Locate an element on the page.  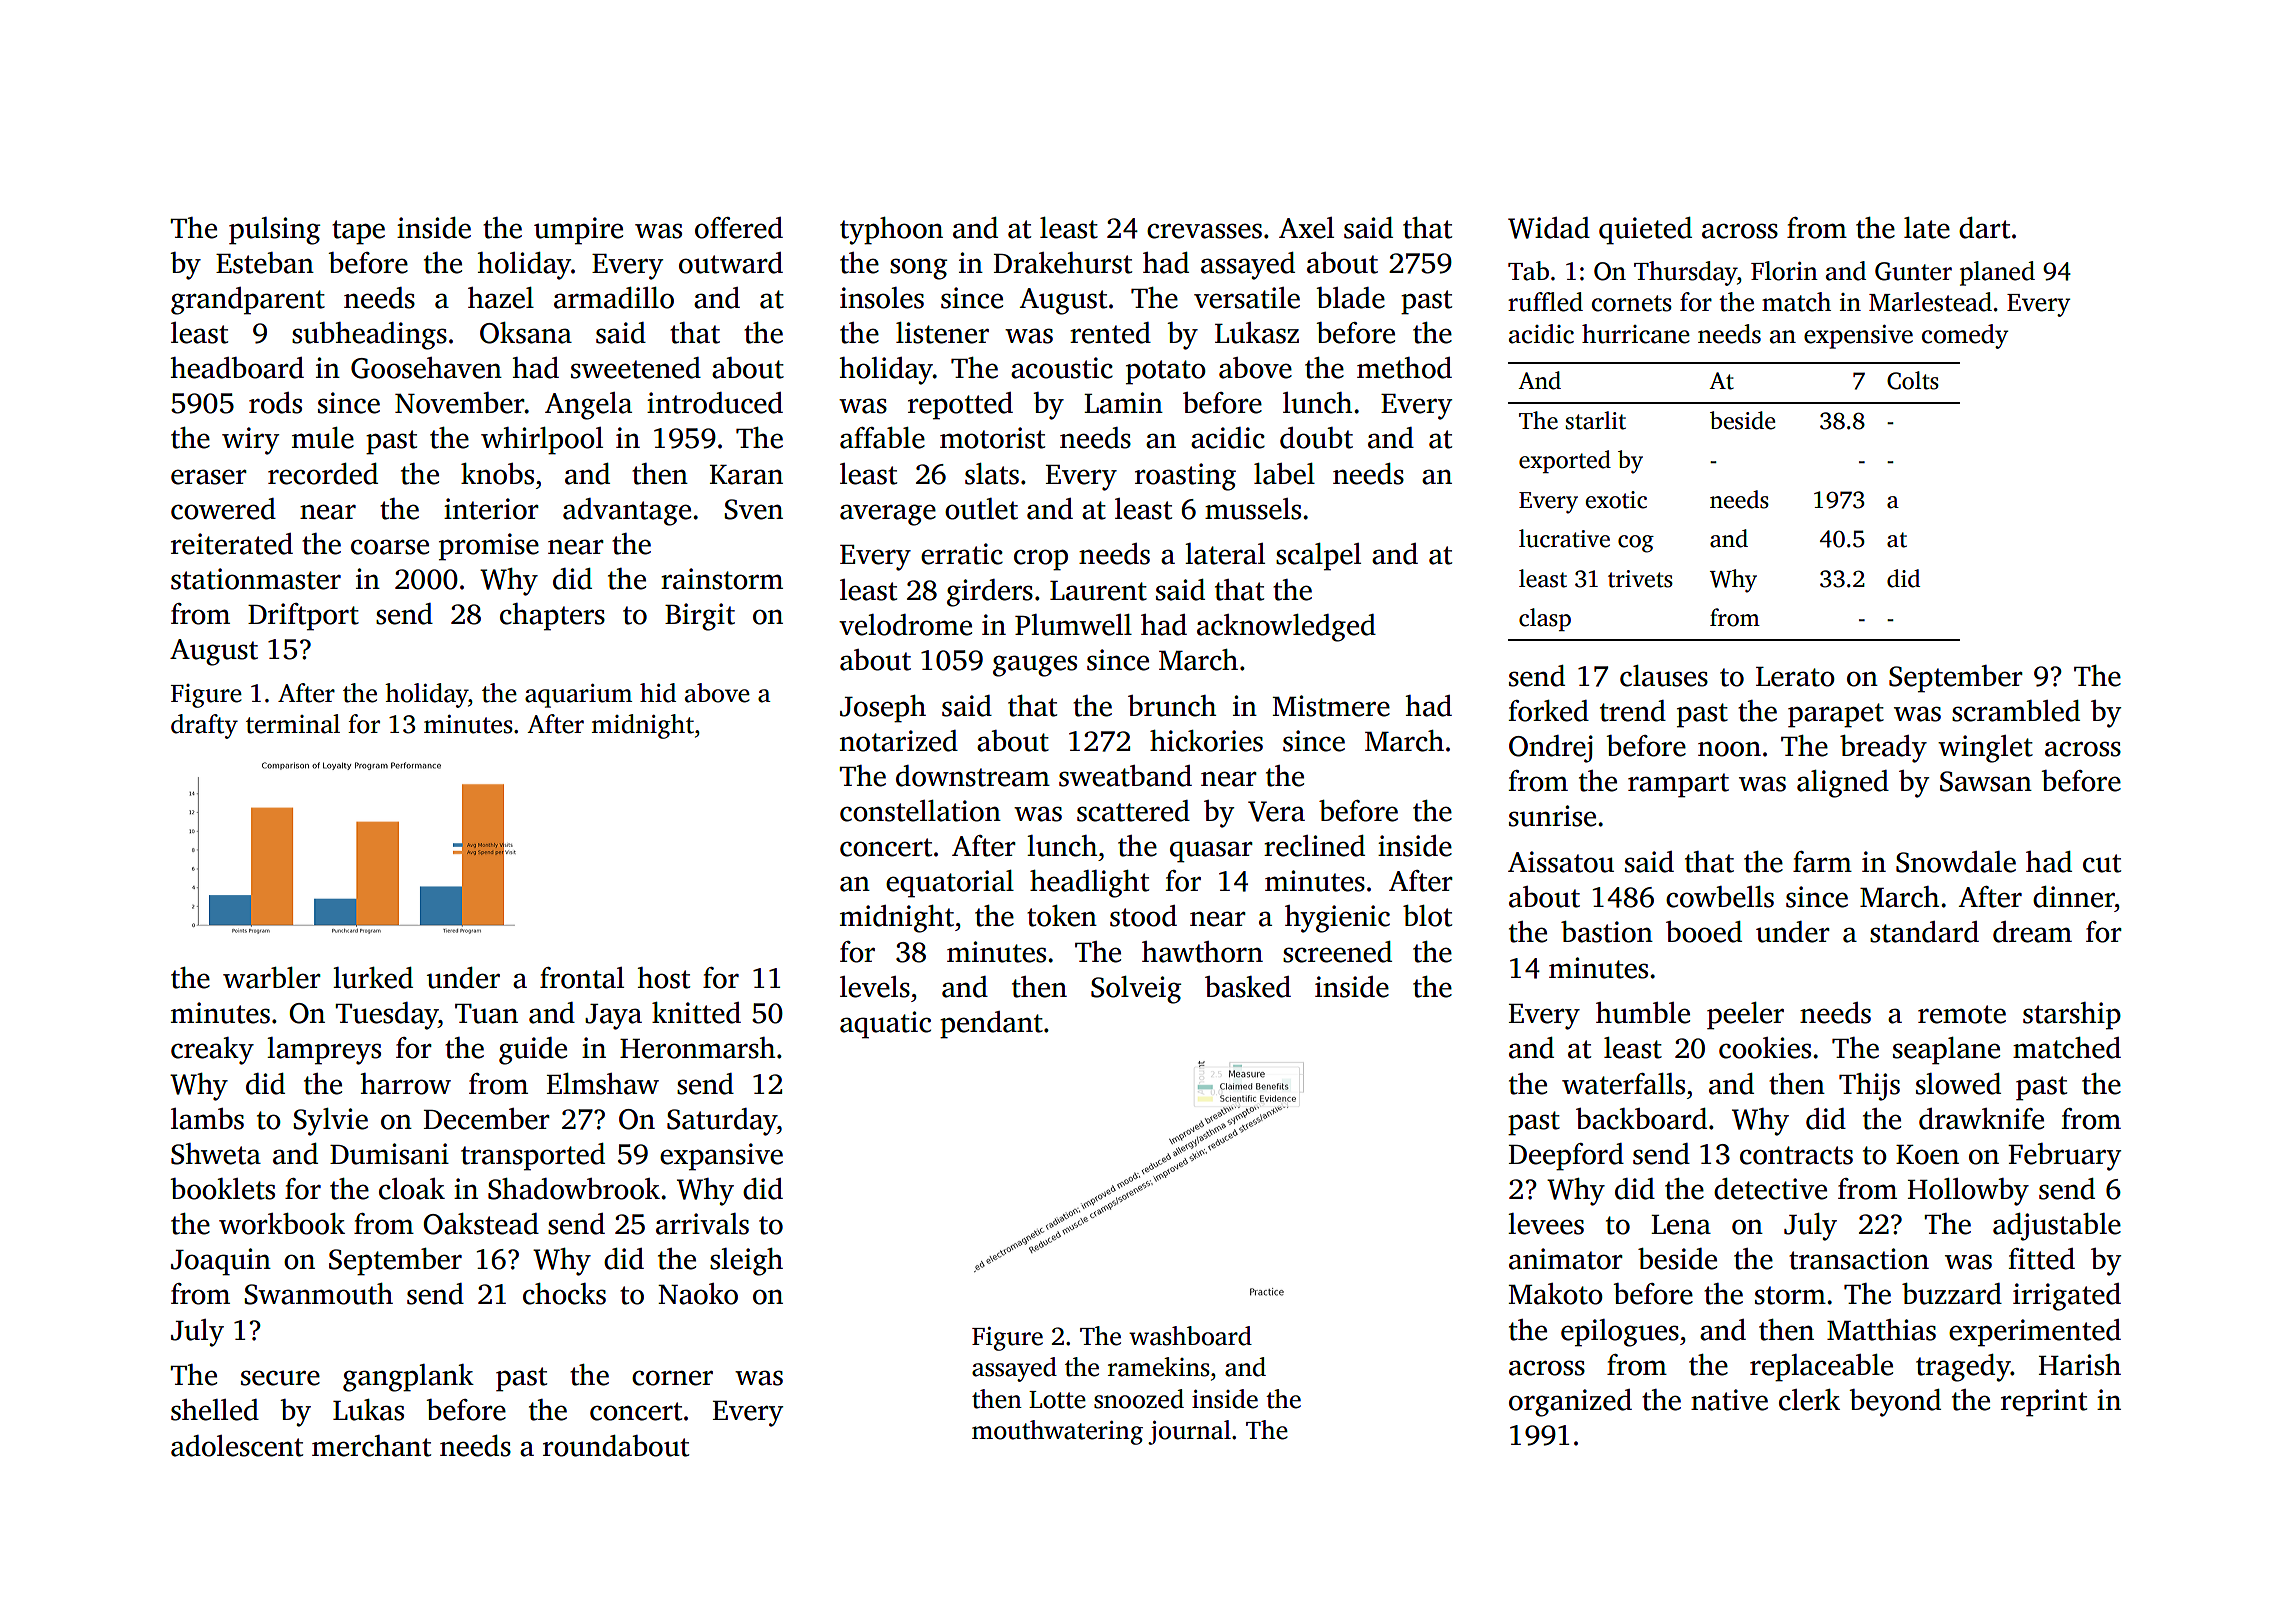
merchant is located at coordinates (371, 1446).
